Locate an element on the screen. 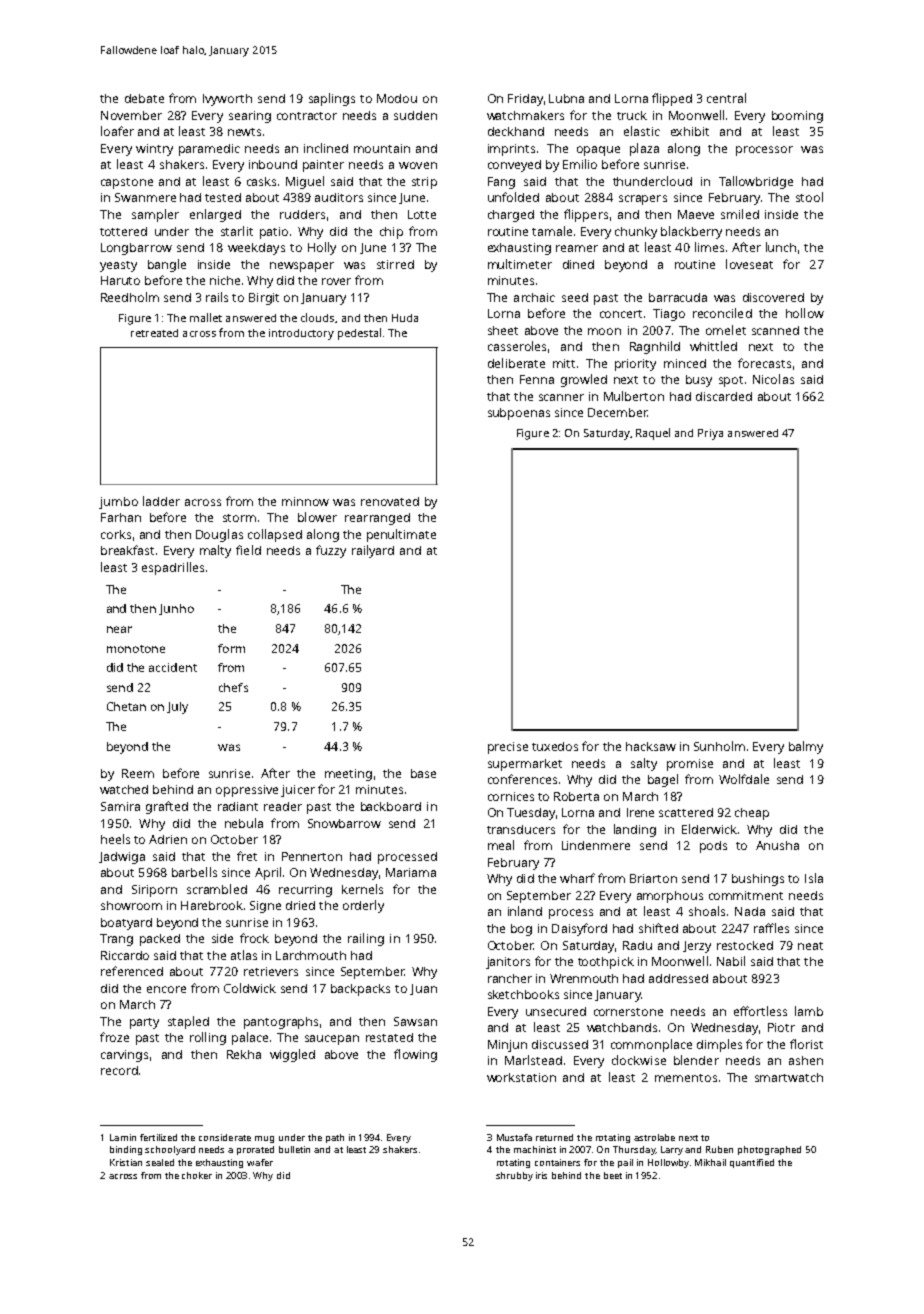 This screenshot has width=924, height=1314. tuxedos is located at coordinates (555, 746).
